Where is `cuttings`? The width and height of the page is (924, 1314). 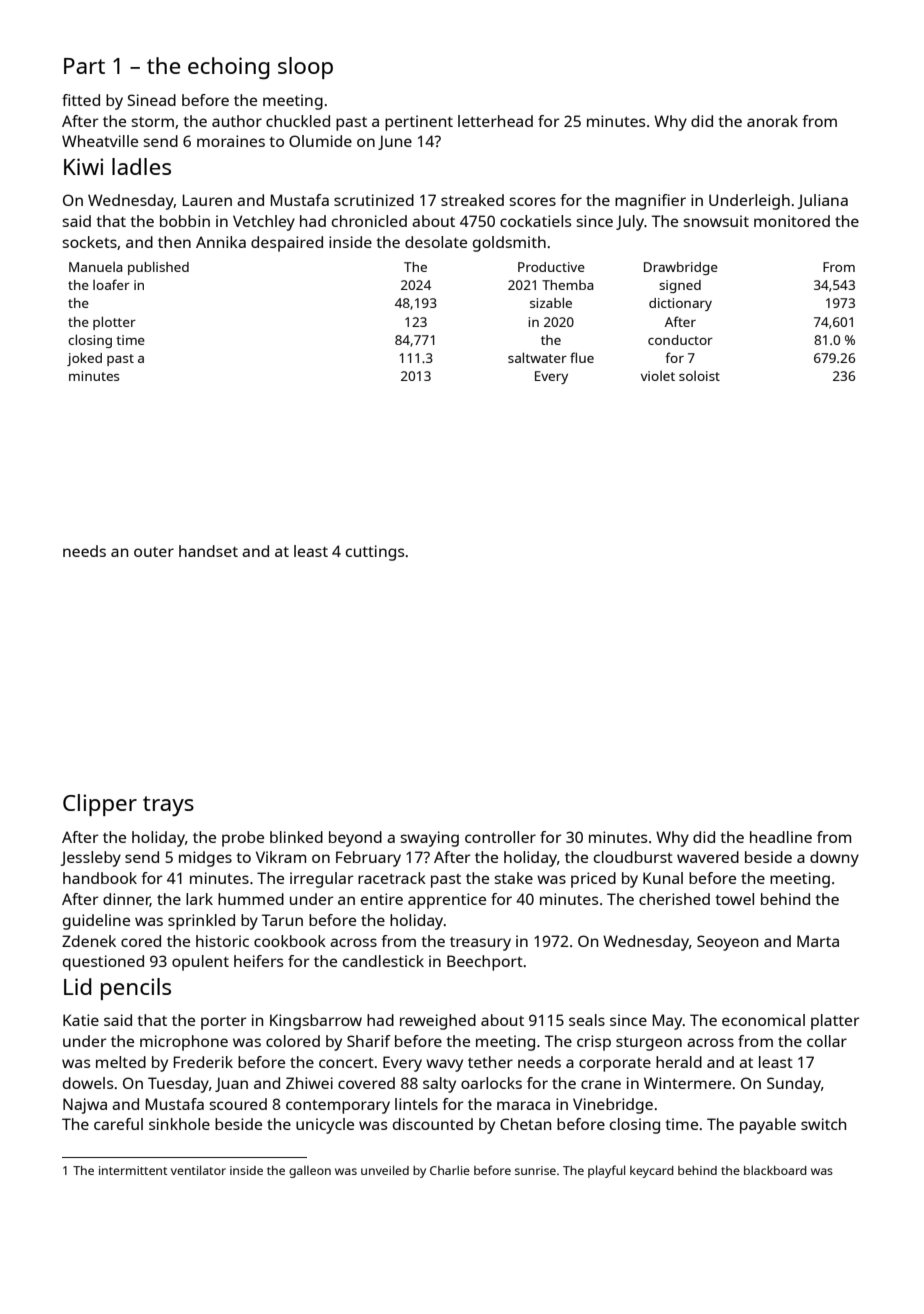 cuttings is located at coordinates (375, 553).
